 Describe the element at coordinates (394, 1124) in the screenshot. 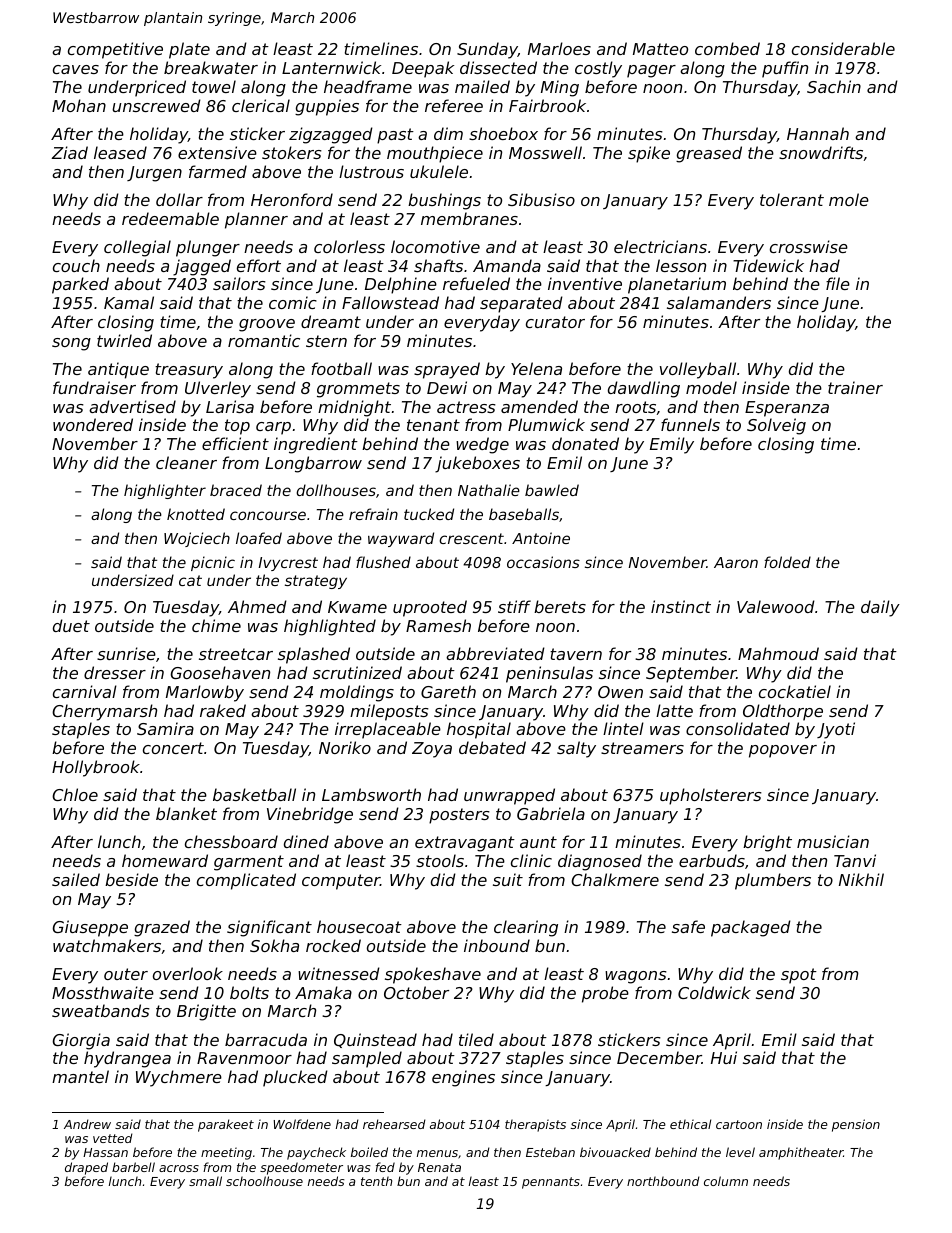

I see `rehearsed` at that location.
